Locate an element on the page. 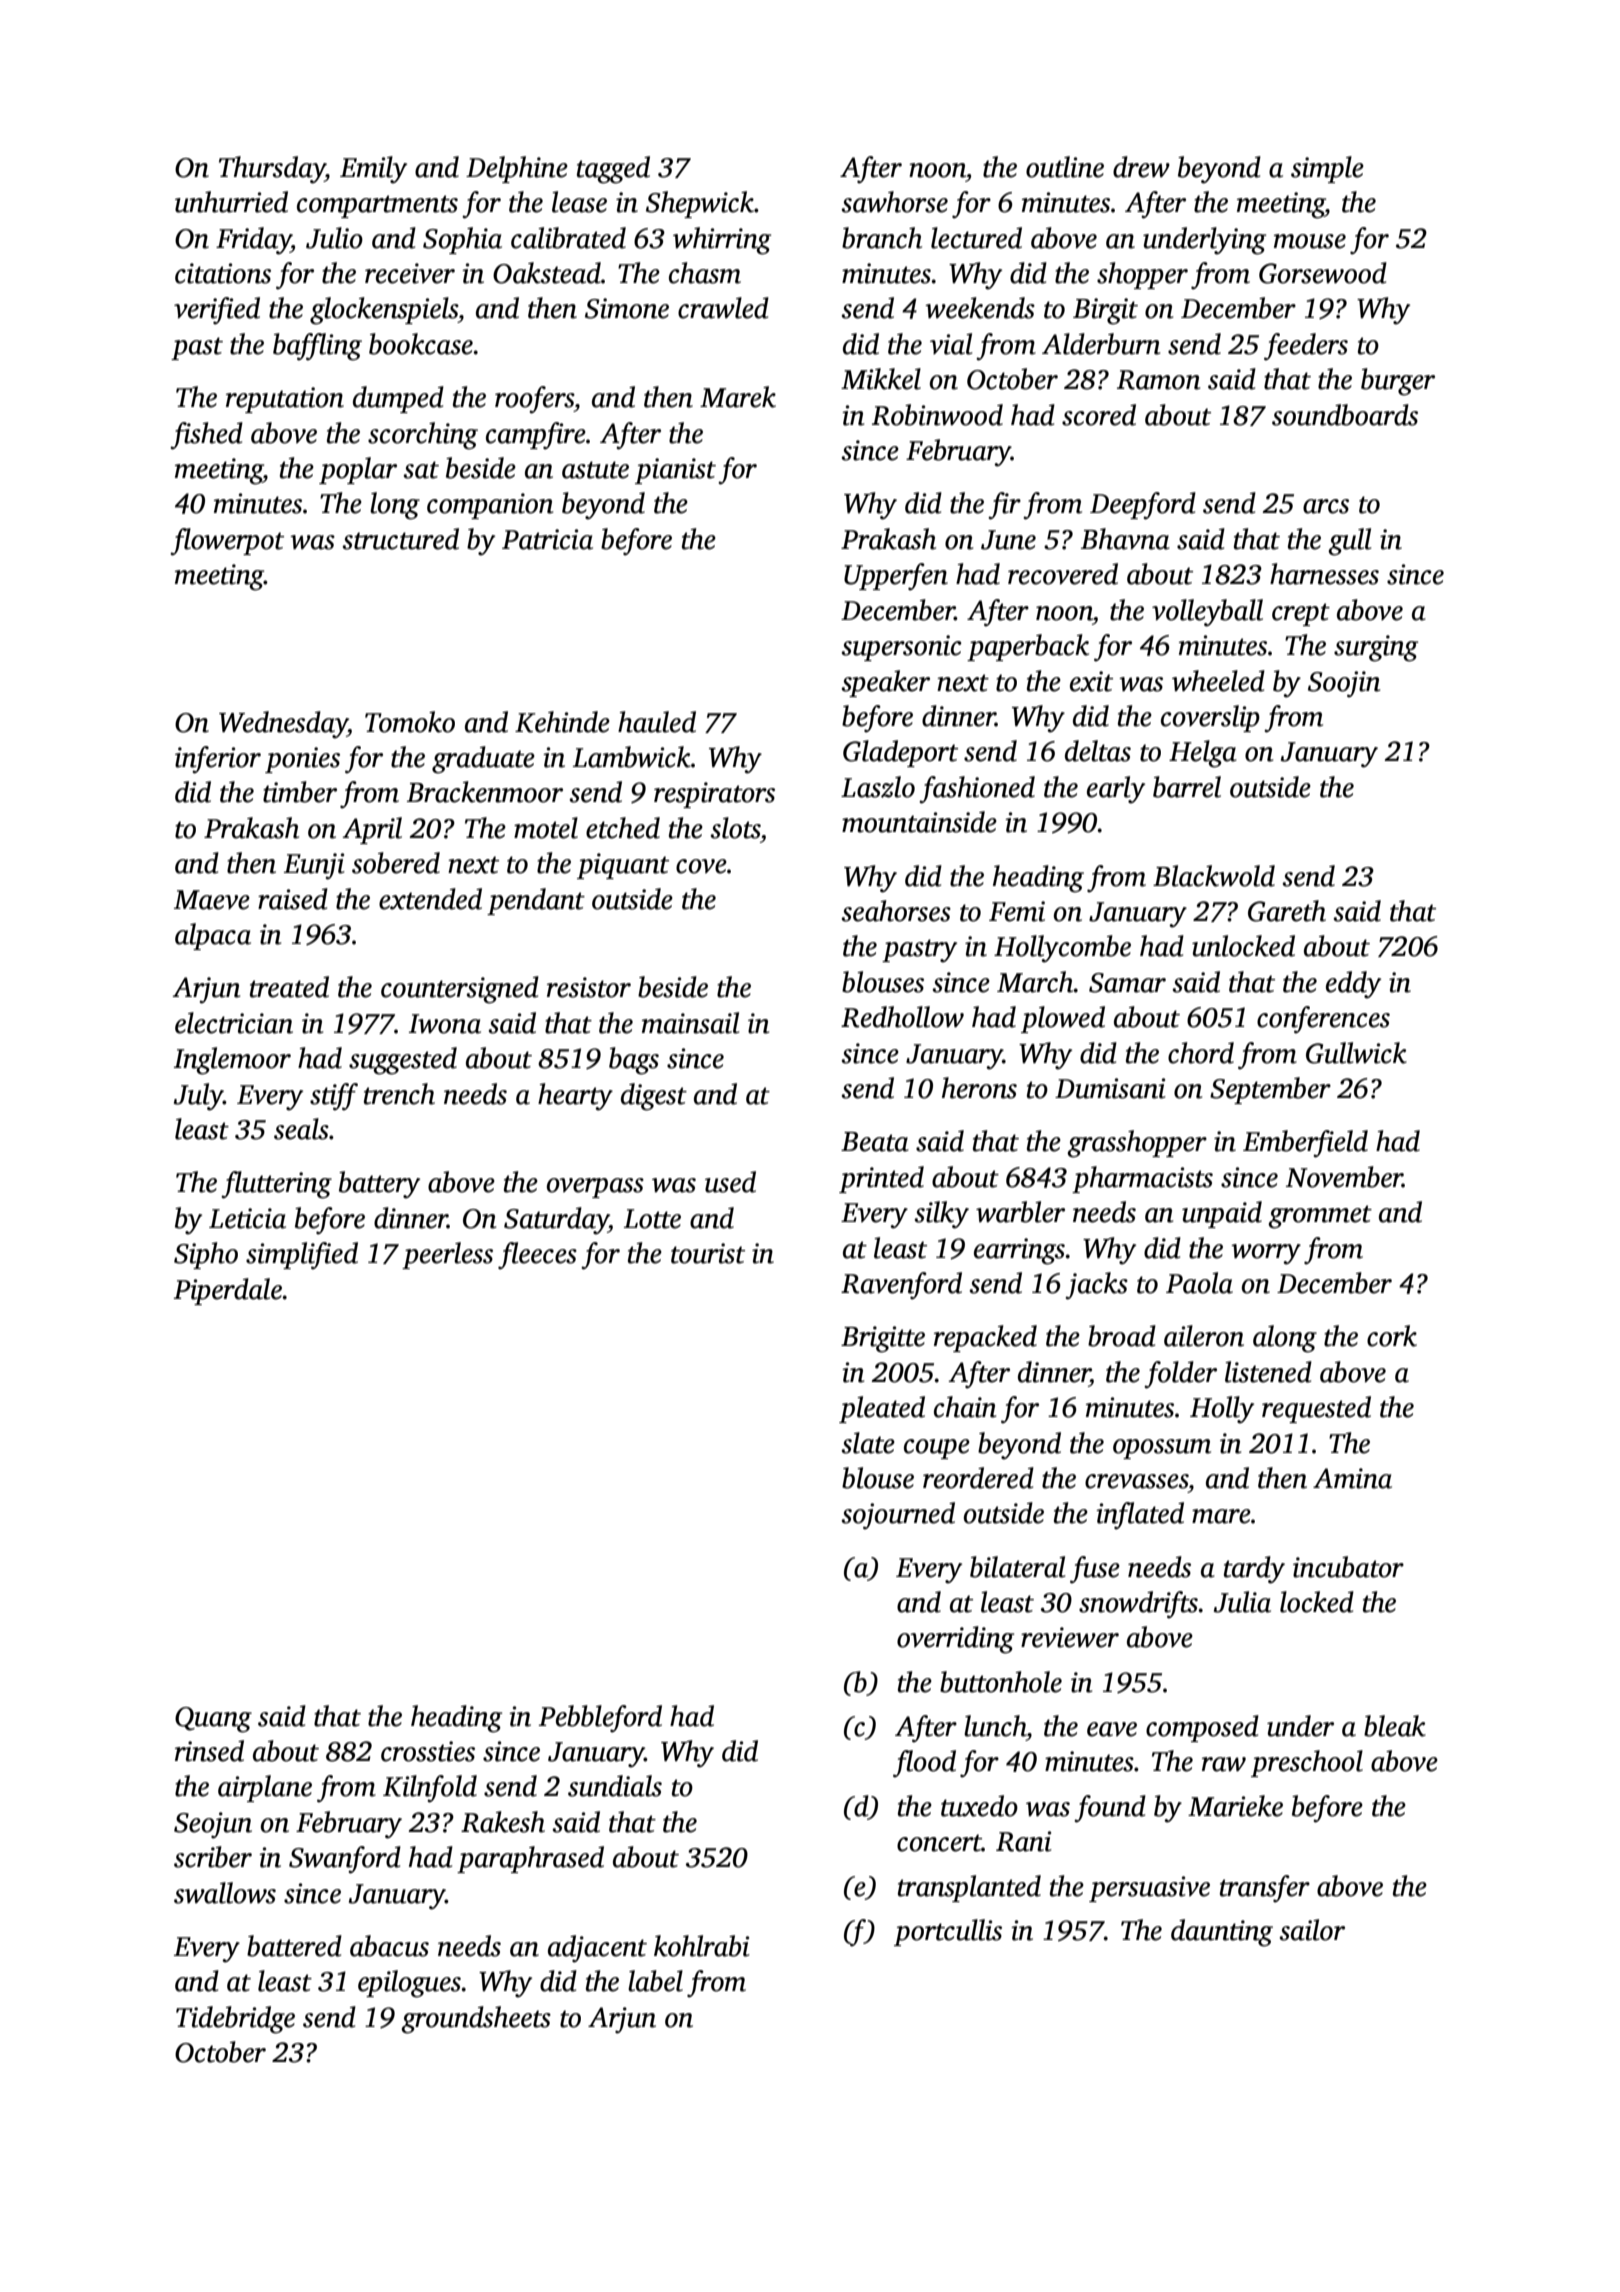 The image size is (1620, 2292). tourist is located at coordinates (708, 1253).
